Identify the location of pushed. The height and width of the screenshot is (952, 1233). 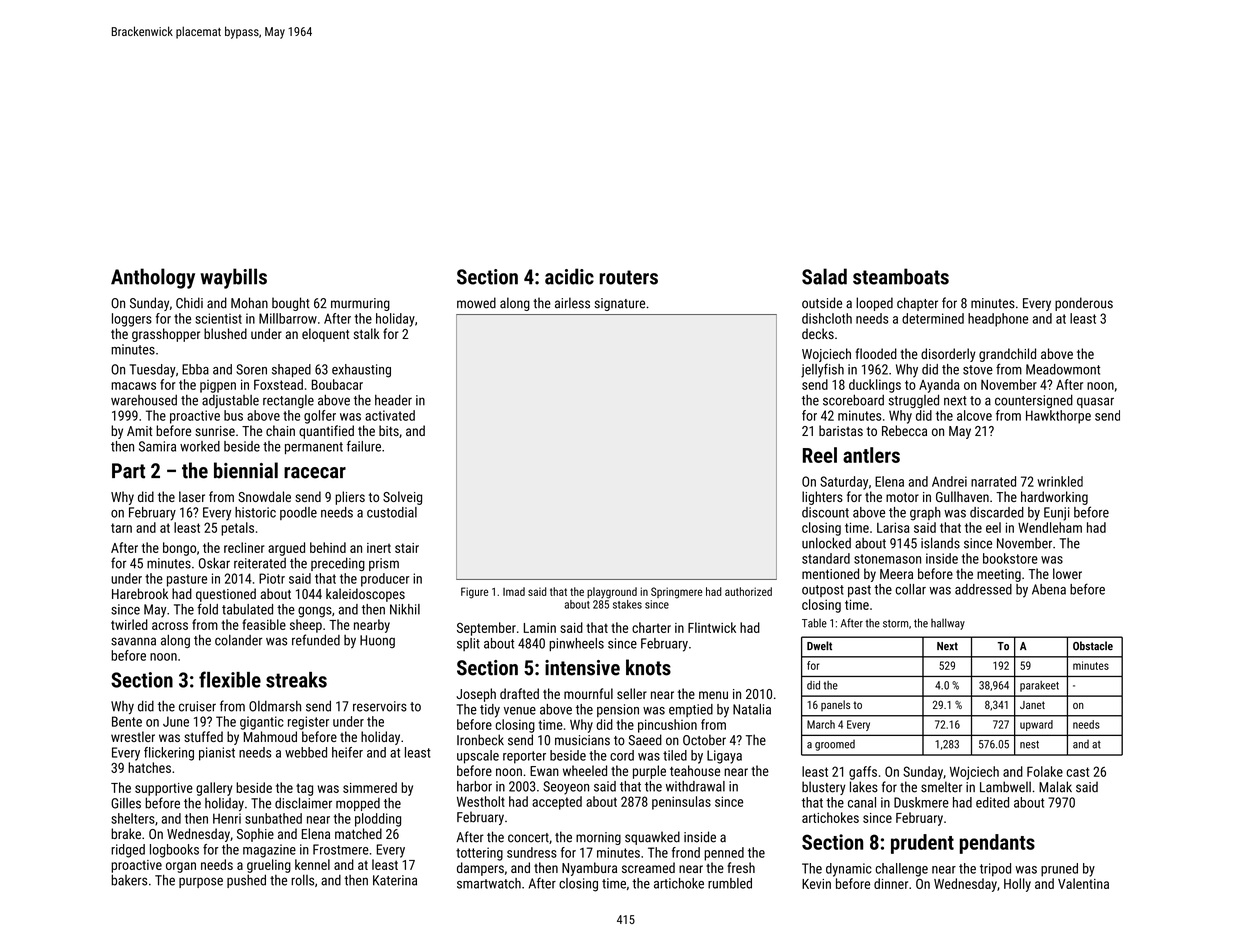
(246, 881).
